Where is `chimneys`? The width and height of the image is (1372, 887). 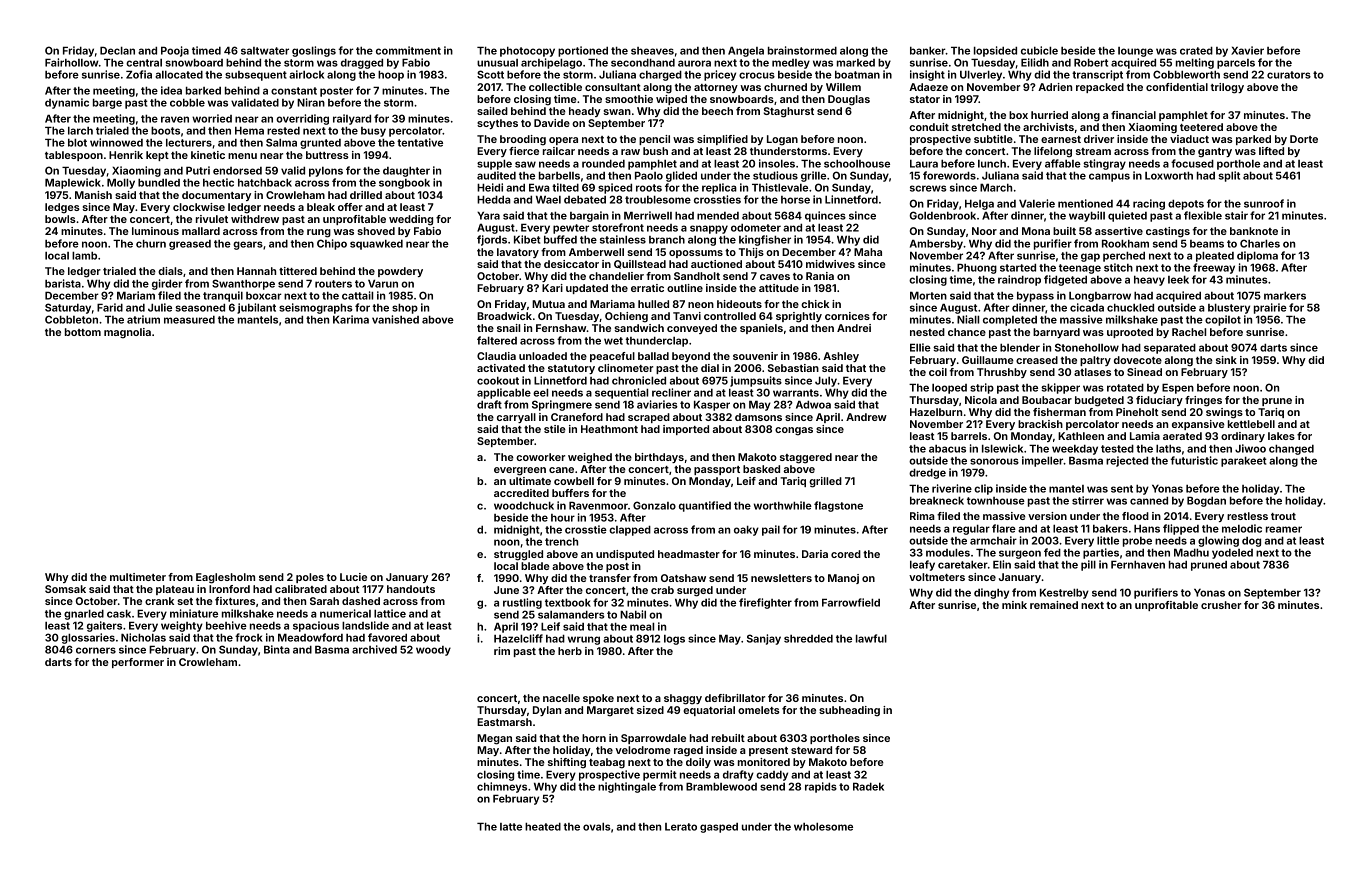 chimneys is located at coordinates (502, 787).
